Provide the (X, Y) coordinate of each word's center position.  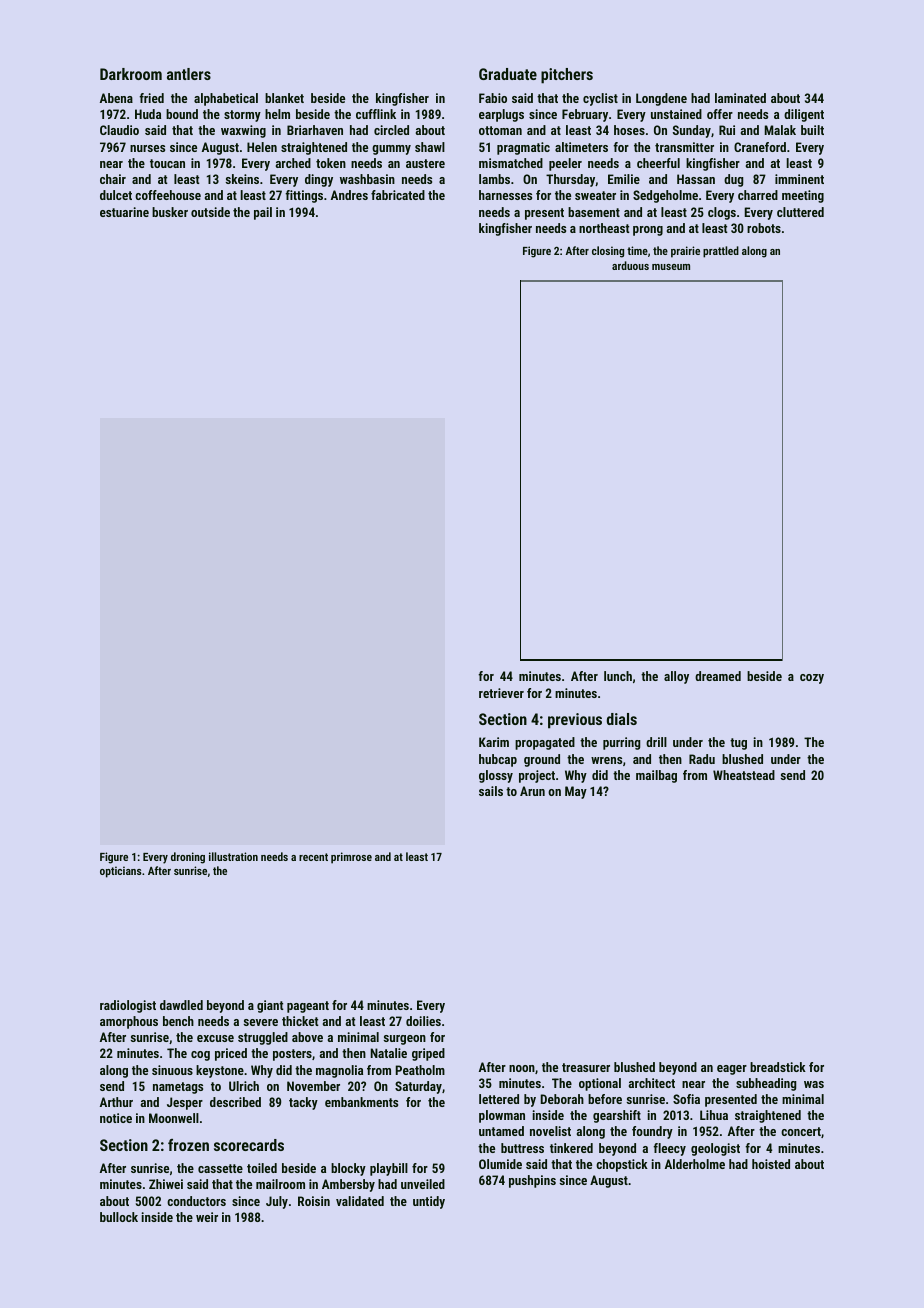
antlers (189, 74)
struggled (263, 1038)
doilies (423, 1021)
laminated (740, 98)
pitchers (567, 76)
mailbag (656, 776)
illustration (233, 856)
